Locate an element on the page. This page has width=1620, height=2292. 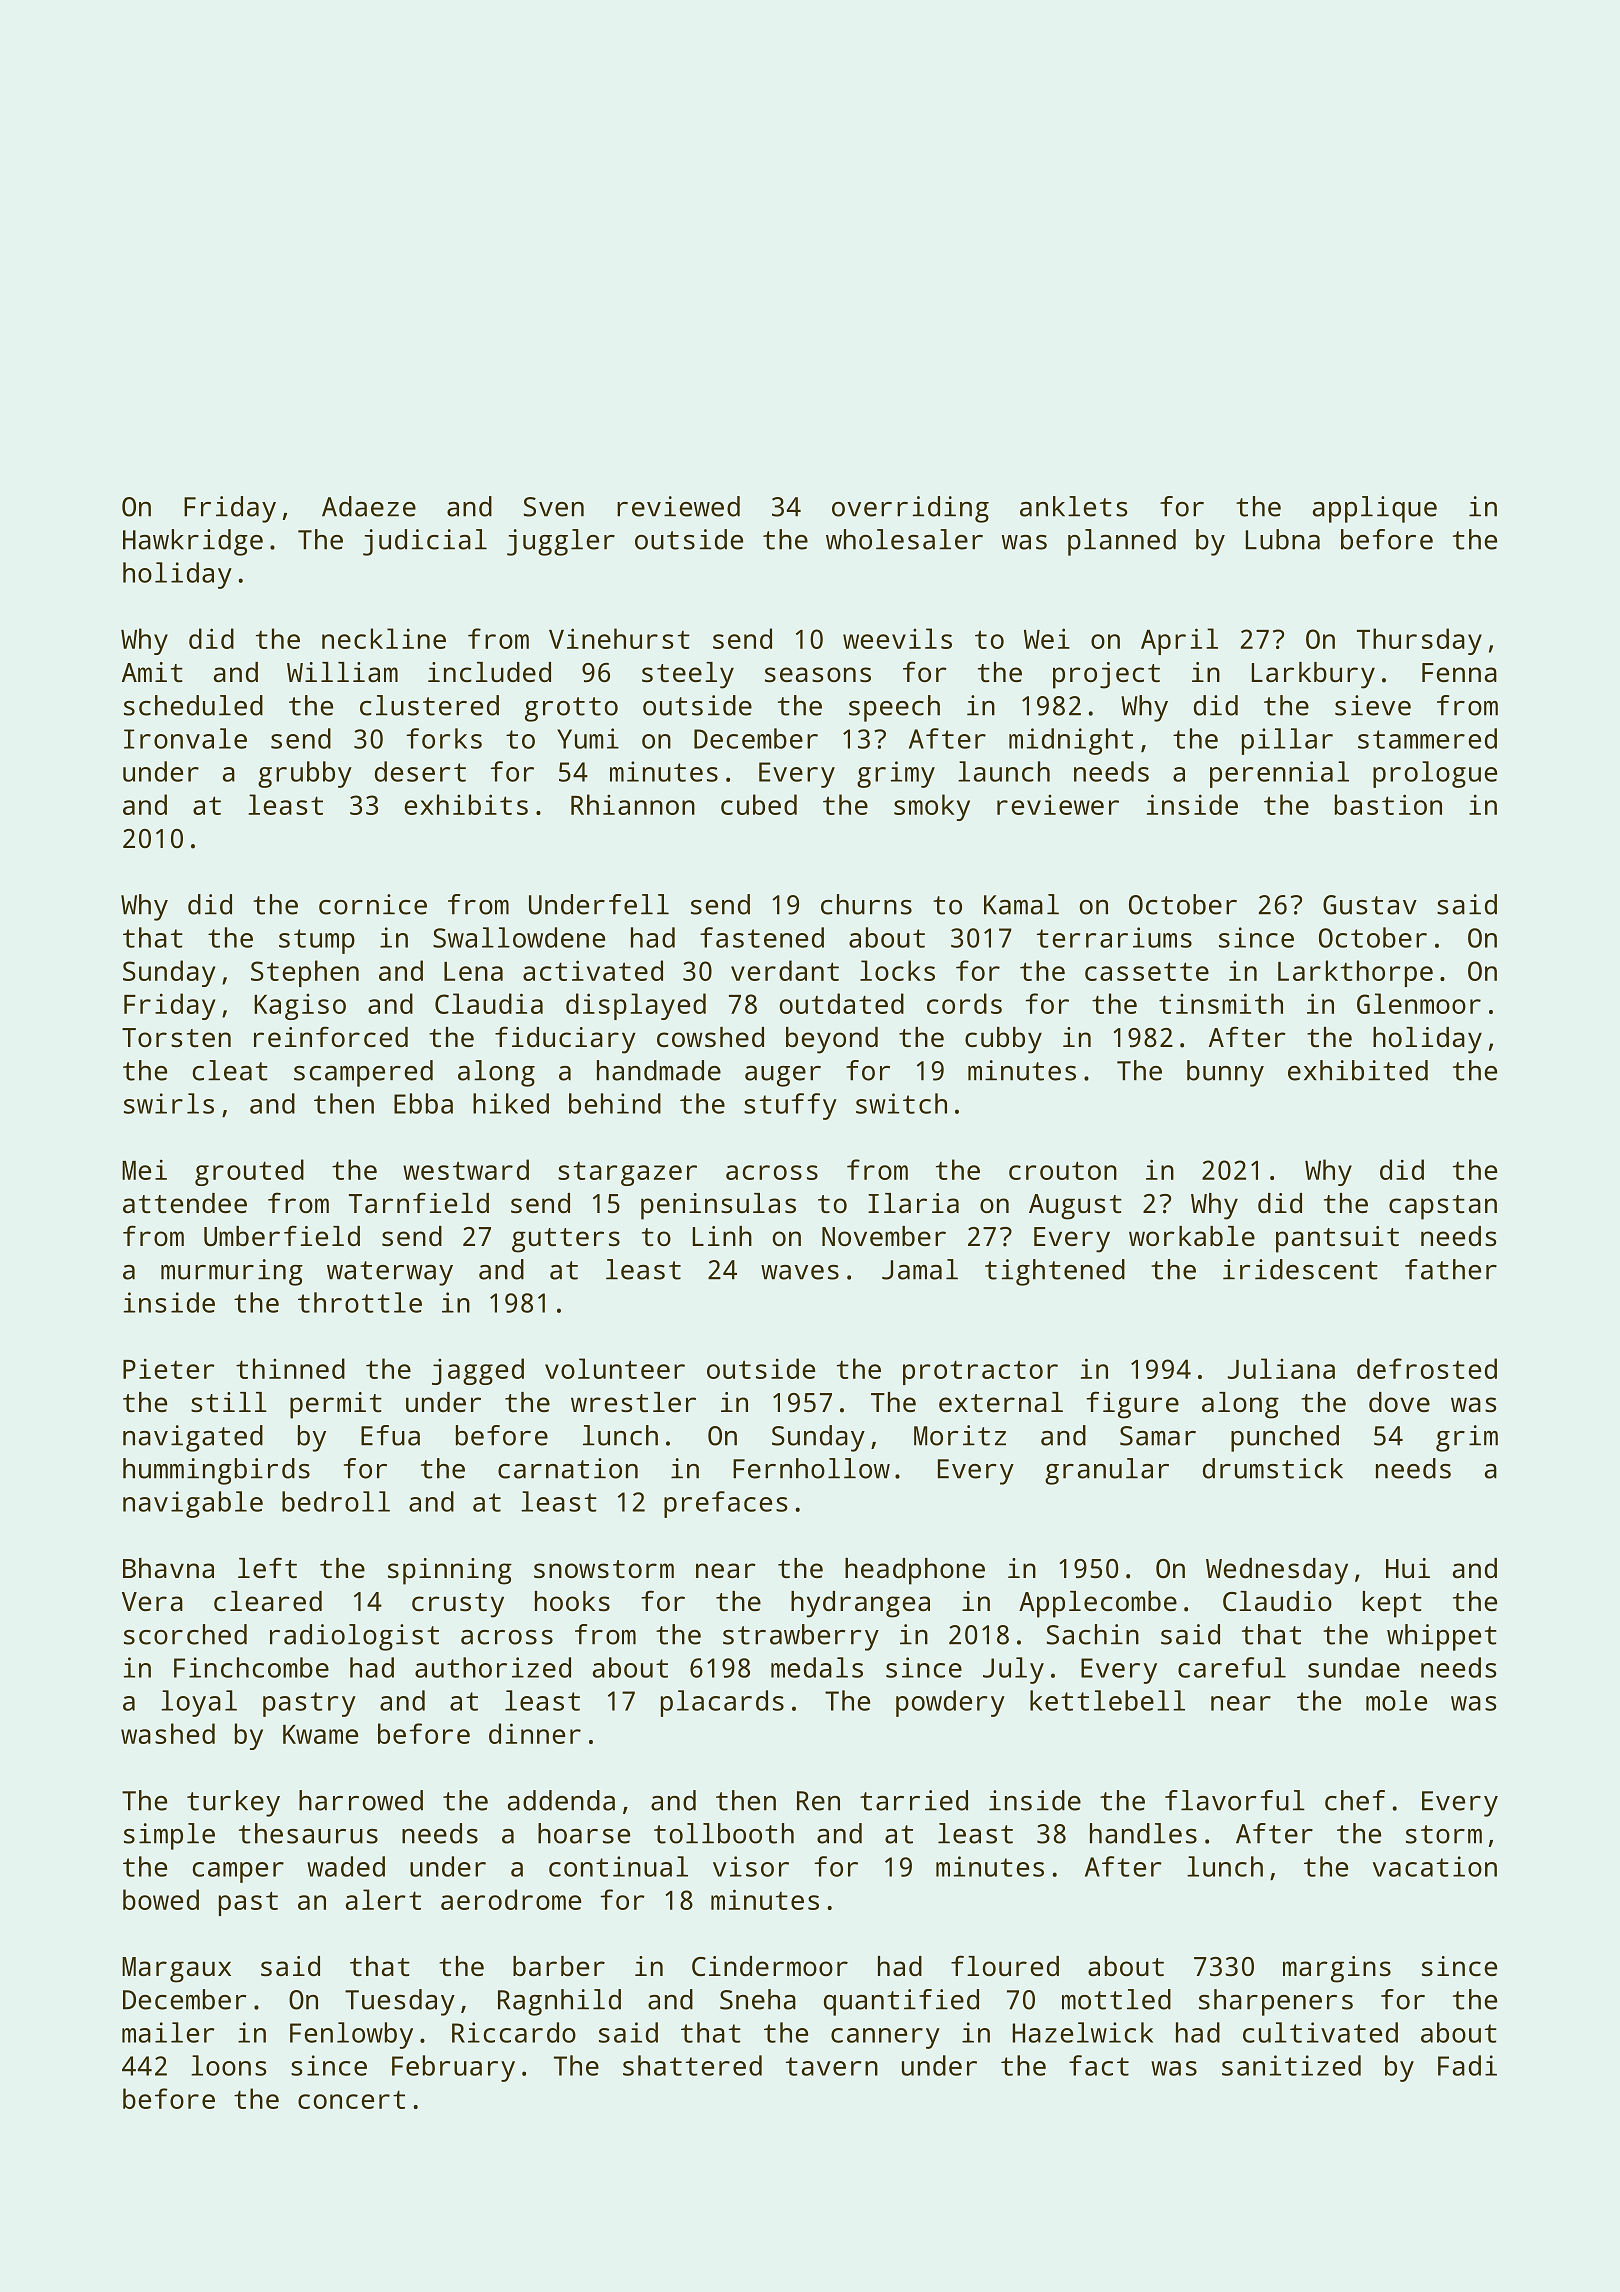
grubby is located at coordinates (305, 774).
